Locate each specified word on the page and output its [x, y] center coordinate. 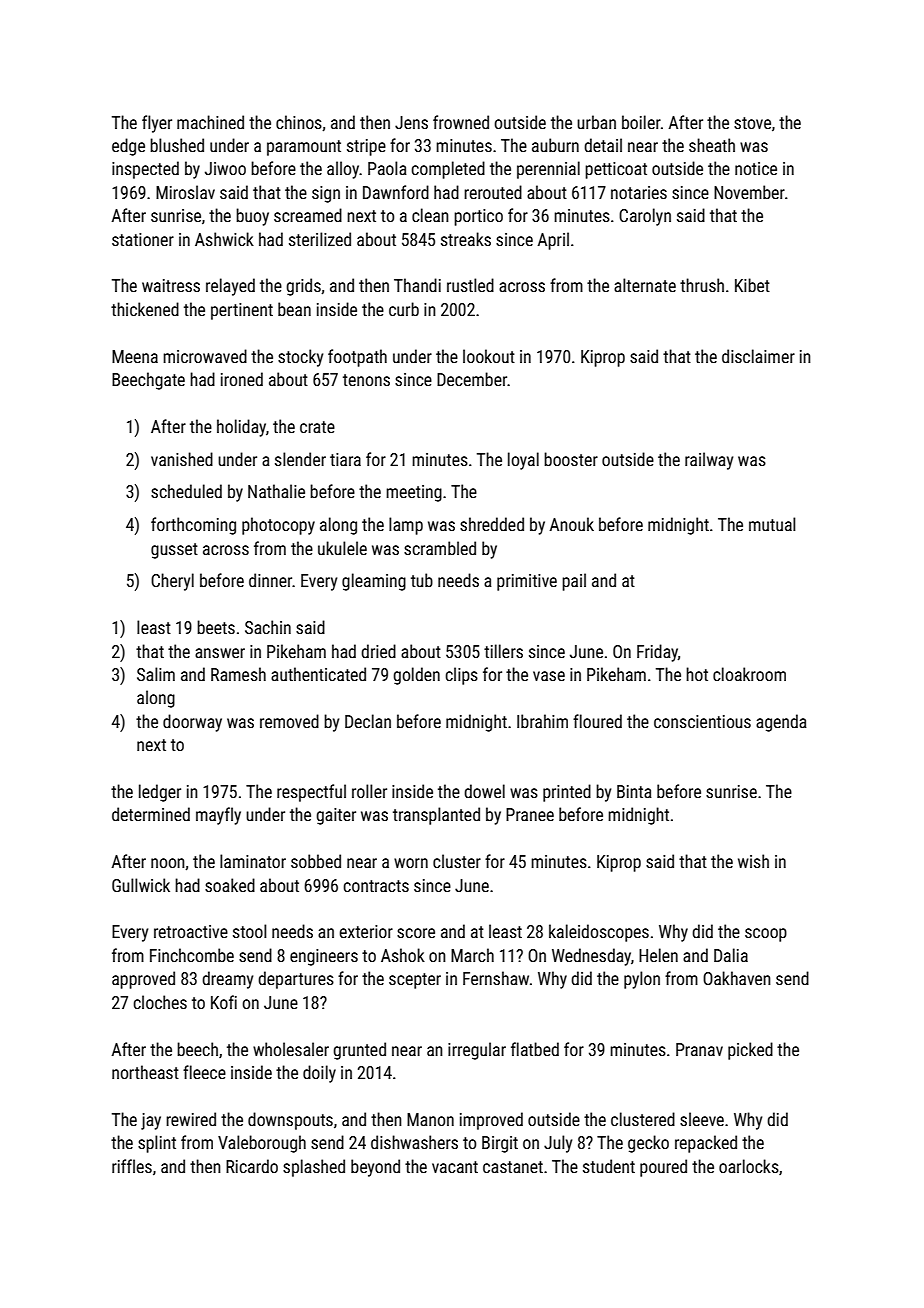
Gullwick [141, 885]
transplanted [436, 816]
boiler [641, 122]
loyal [523, 461]
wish [753, 861]
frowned [461, 122]
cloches [160, 1002]
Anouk [572, 524]
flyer [157, 124]
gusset [174, 551]
